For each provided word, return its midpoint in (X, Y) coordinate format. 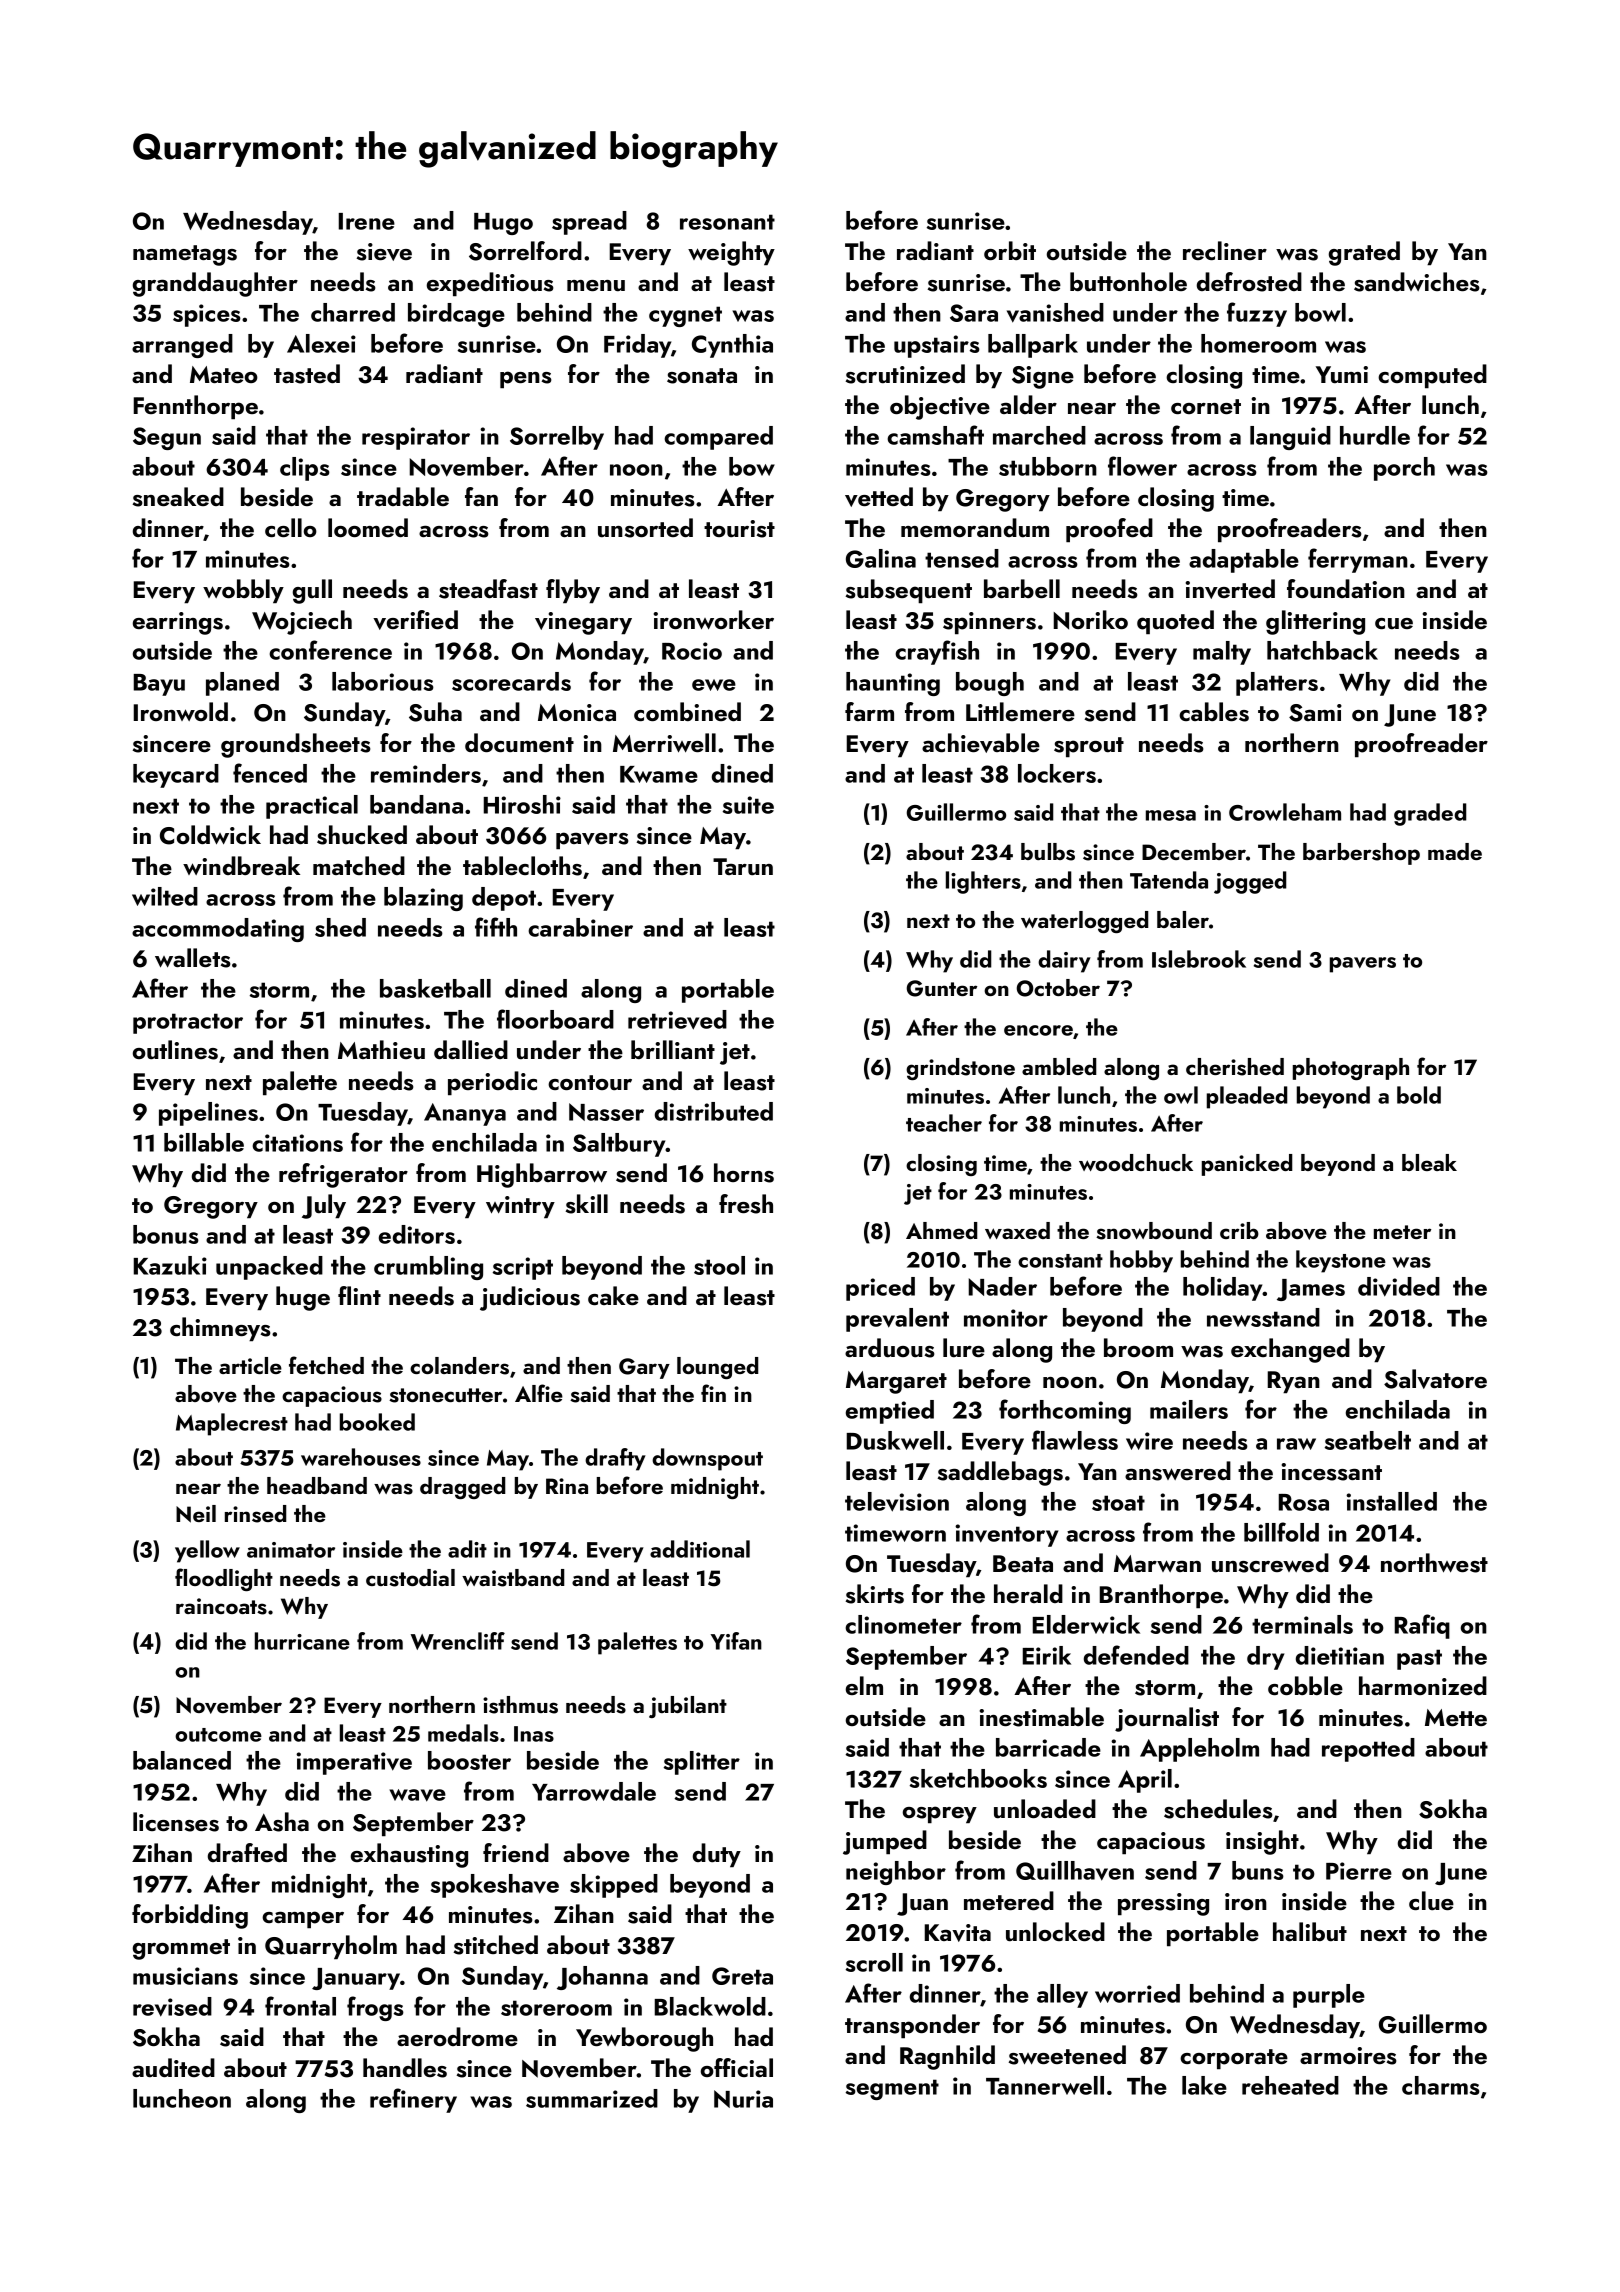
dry (1265, 1658)
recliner (1225, 250)
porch (1404, 469)
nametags (185, 255)
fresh (746, 1204)
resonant (727, 222)
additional (700, 1549)
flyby (573, 591)
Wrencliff (458, 1641)
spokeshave (495, 1886)
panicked (1247, 1165)
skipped (614, 1886)
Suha (435, 712)
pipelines (208, 1114)
